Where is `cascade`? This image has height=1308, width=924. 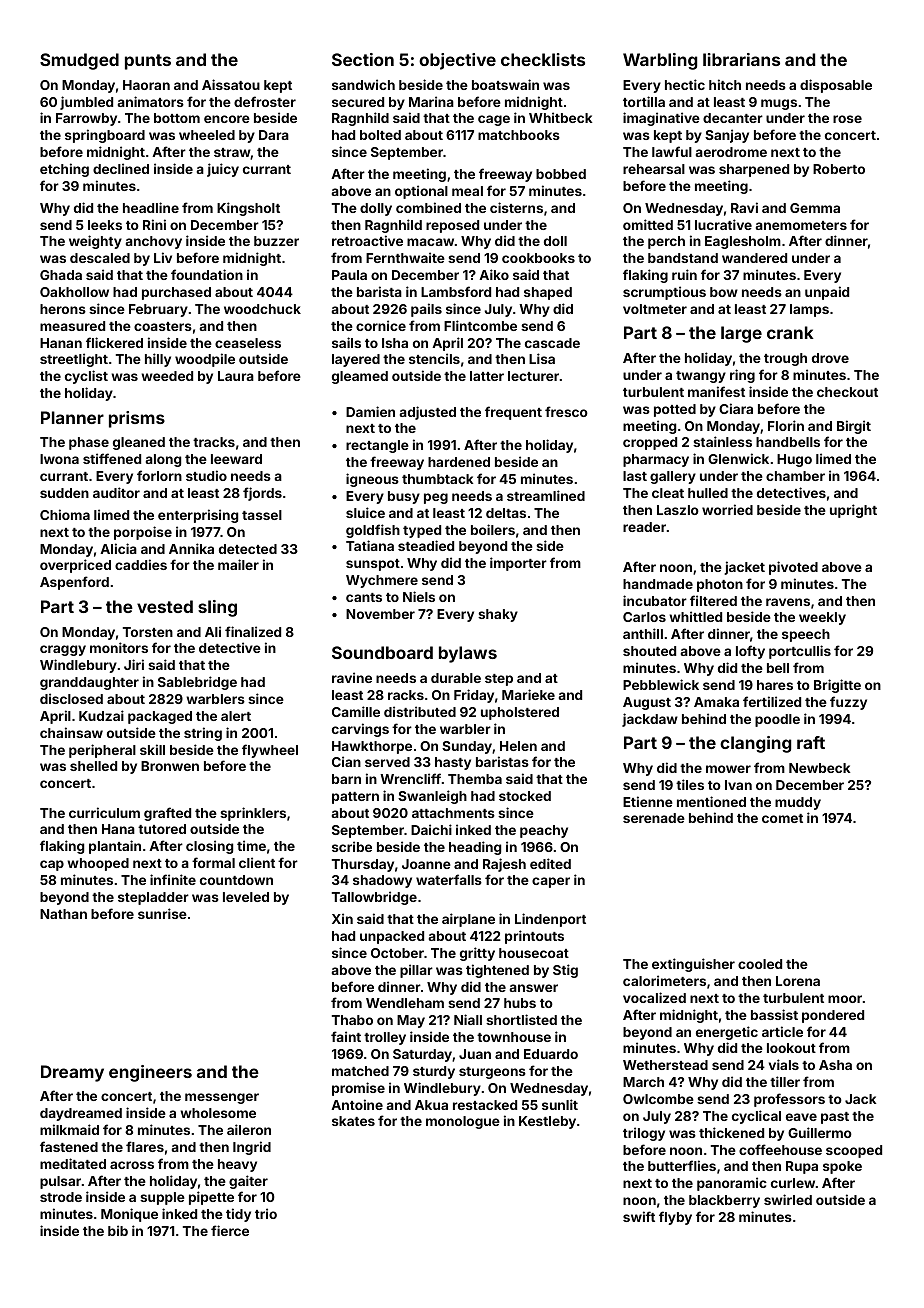
cascade is located at coordinates (552, 343).
